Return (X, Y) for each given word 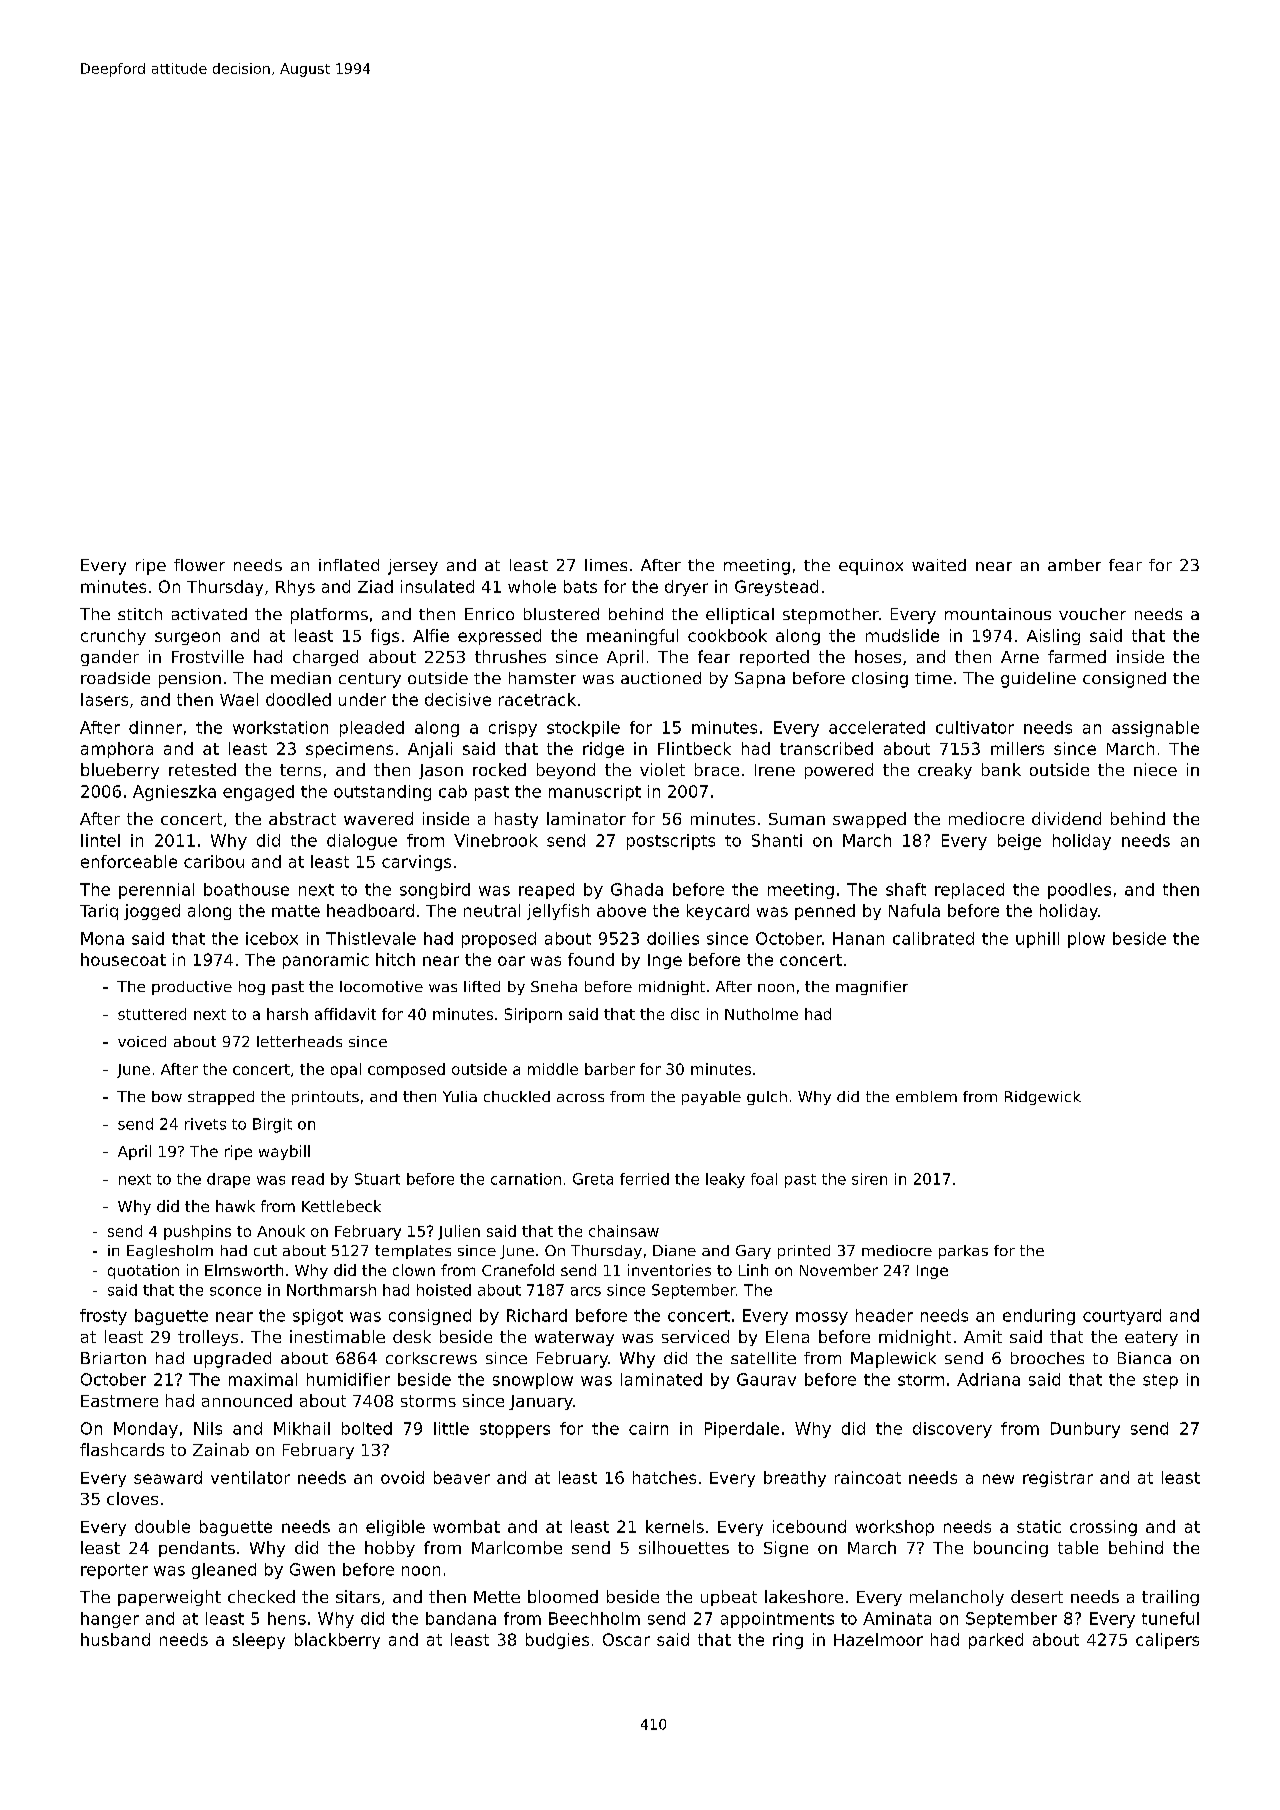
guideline (1038, 680)
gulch (767, 1098)
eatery (1151, 1338)
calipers (1167, 1641)
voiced (142, 1041)
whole (532, 586)
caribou (214, 861)
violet (662, 769)
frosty (103, 1317)
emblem (926, 1096)
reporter (114, 1571)
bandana (461, 1618)
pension (190, 680)
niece (1155, 769)
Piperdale (742, 1430)
